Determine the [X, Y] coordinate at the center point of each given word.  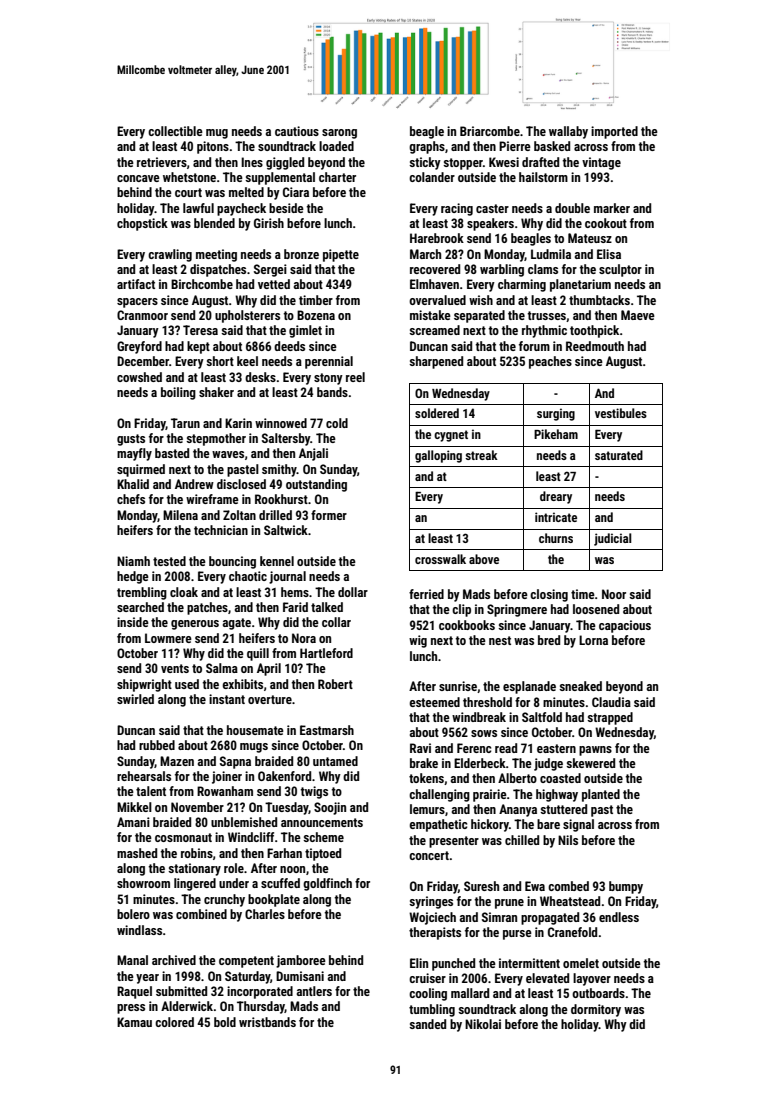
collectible [175, 131]
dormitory [596, 1010]
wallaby [568, 132]
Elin [419, 963]
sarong [339, 134]
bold [225, 1022]
